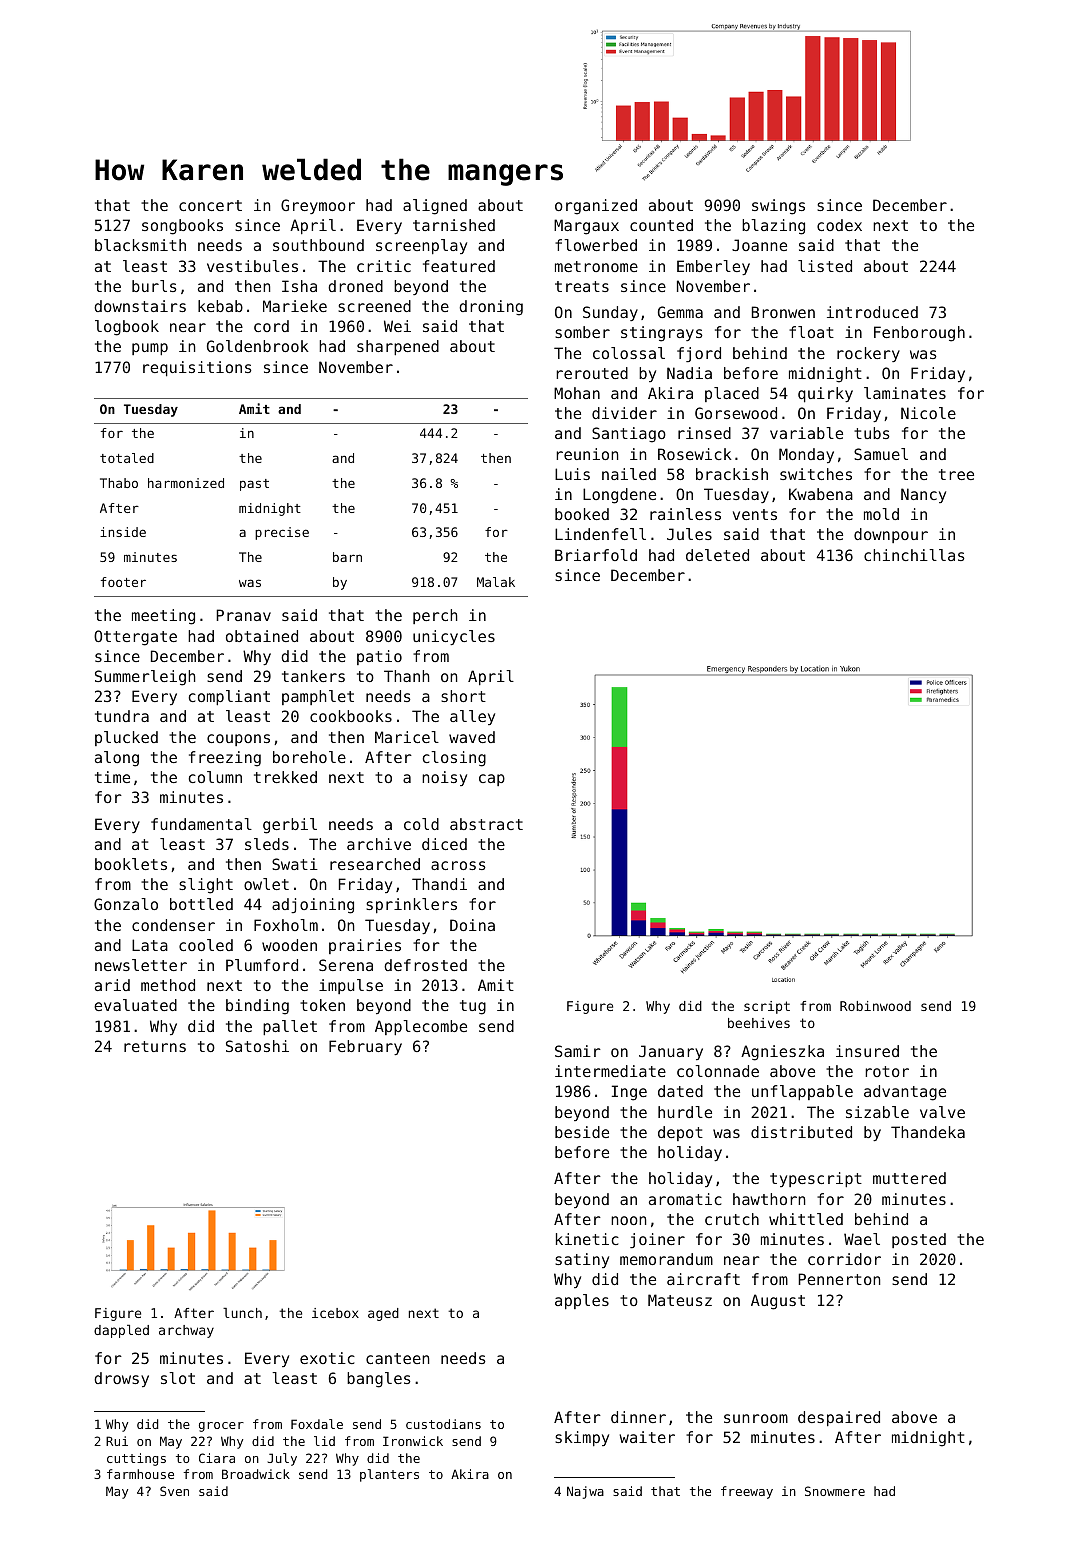  Describe the element at coordinates (496, 582) in the document. I see `Malak` at that location.
